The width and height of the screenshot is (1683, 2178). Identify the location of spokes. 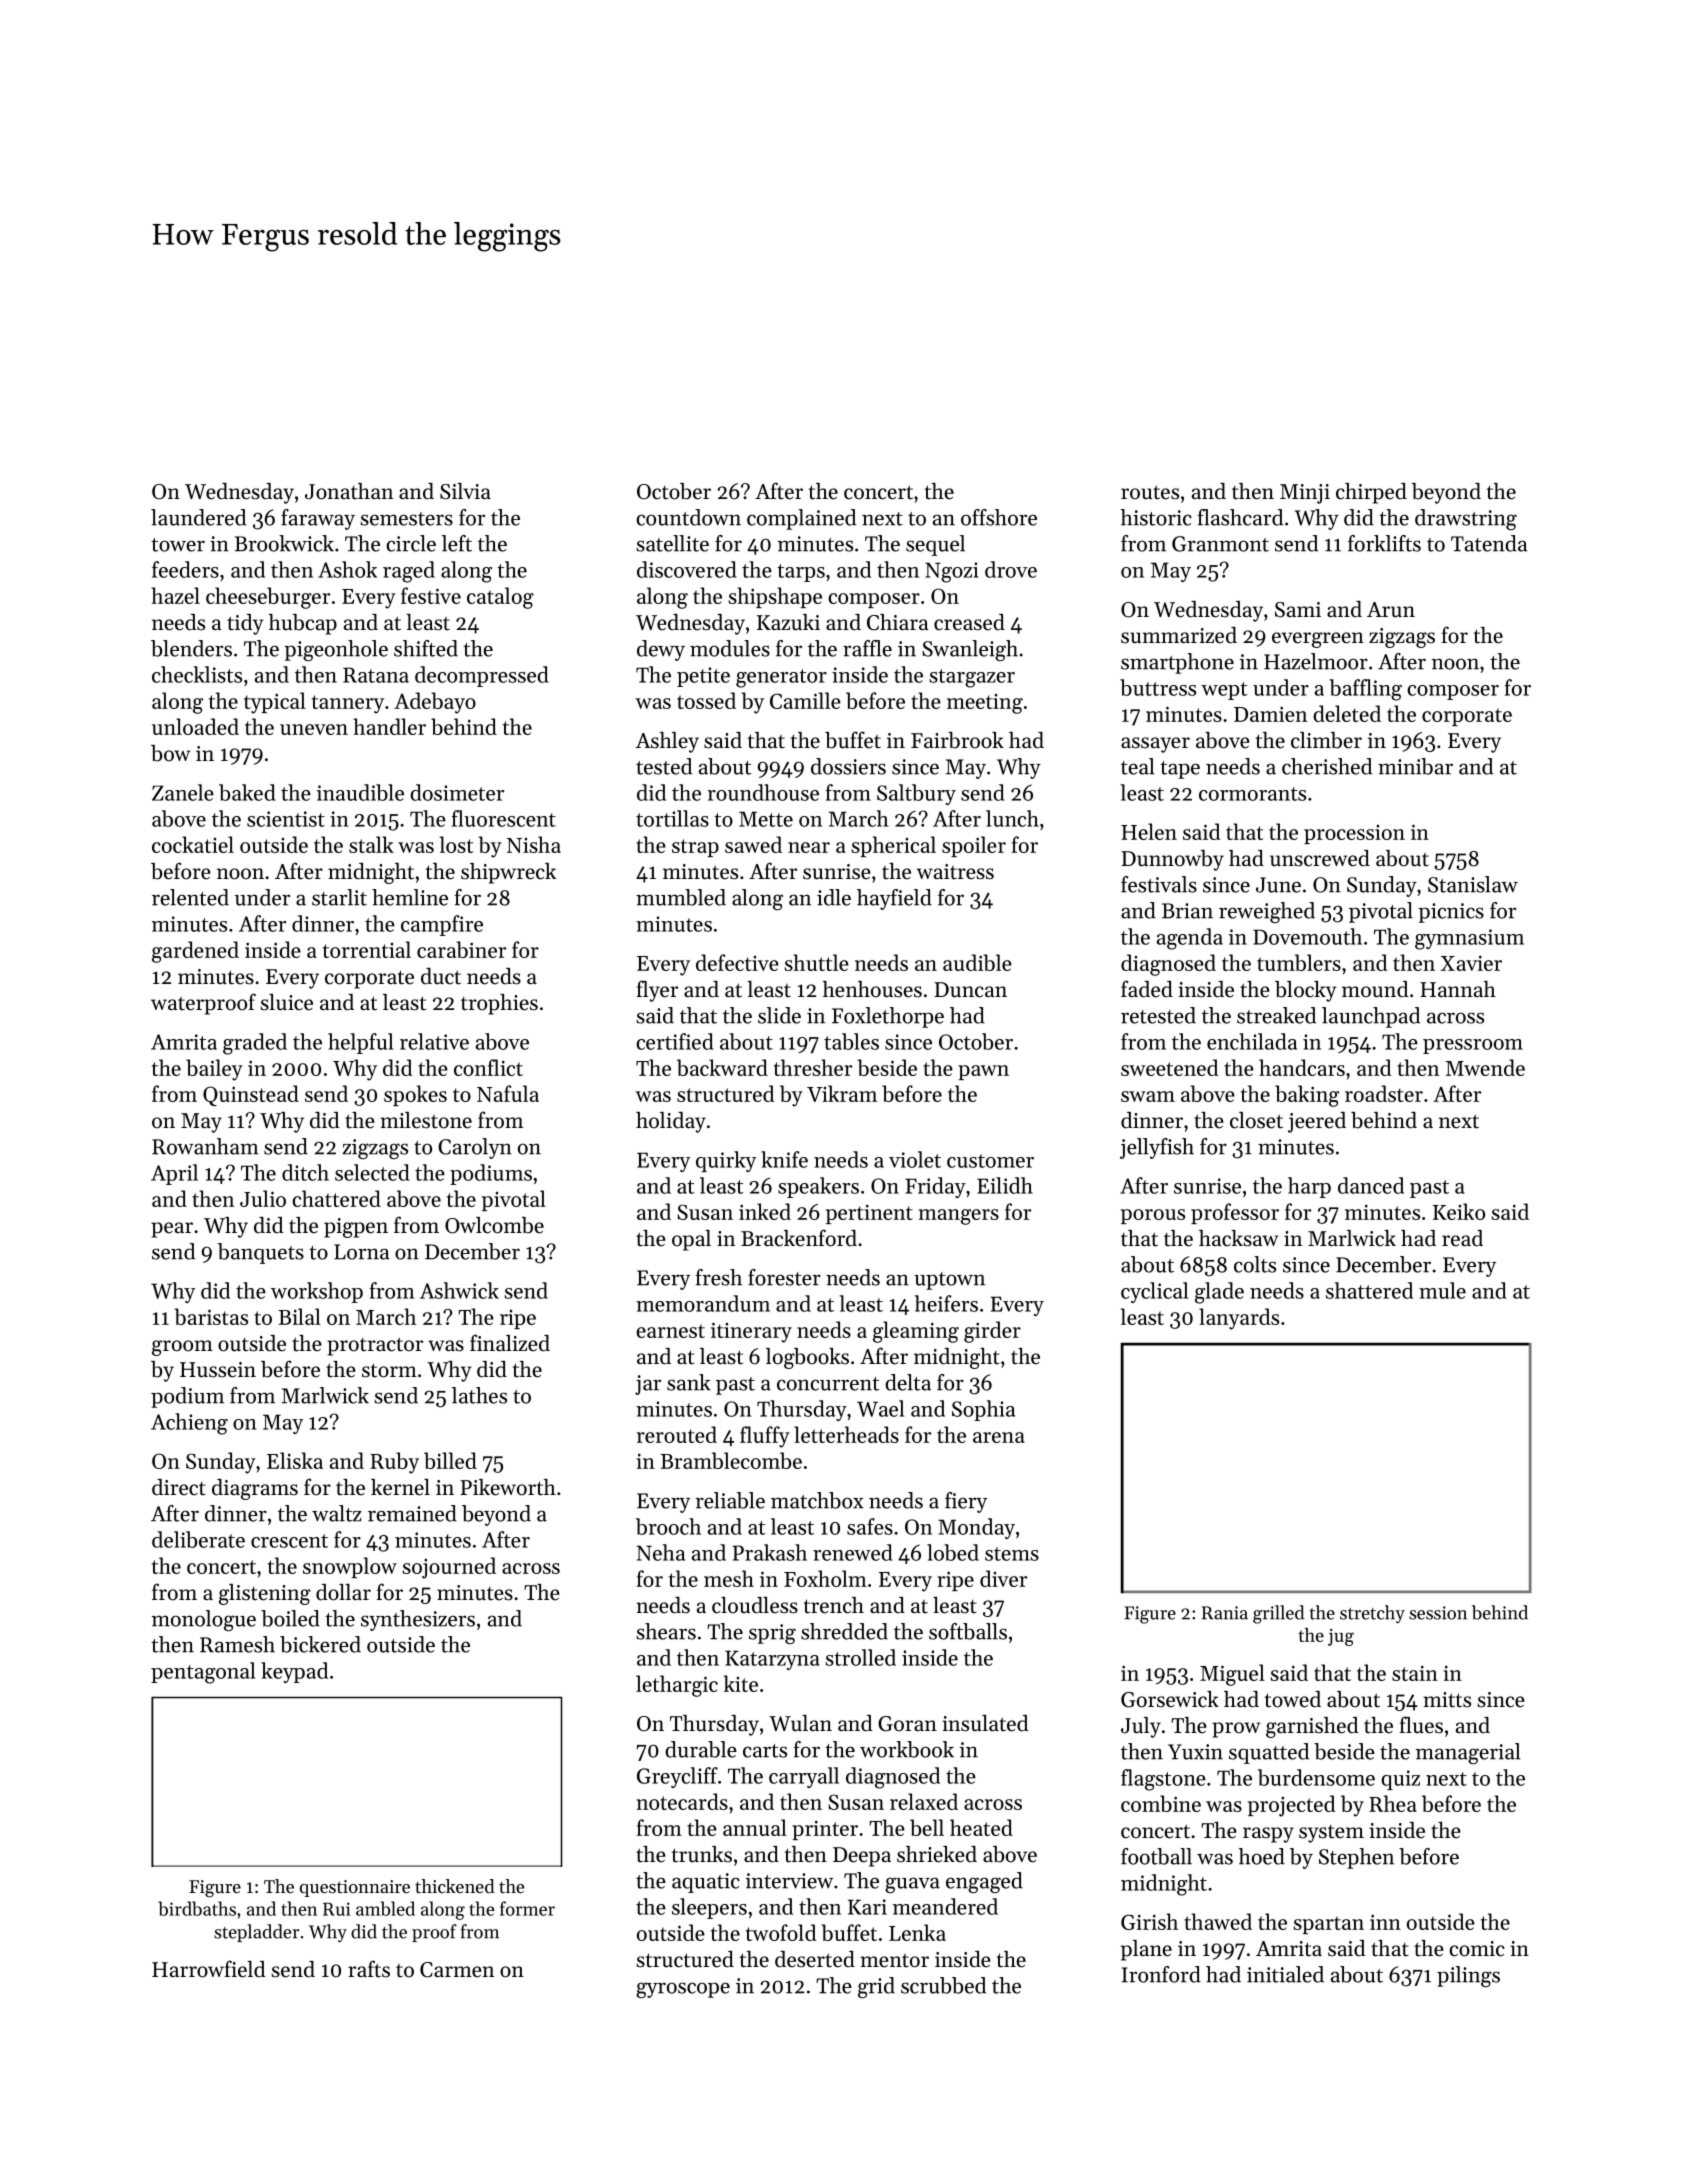
(415, 1095).
